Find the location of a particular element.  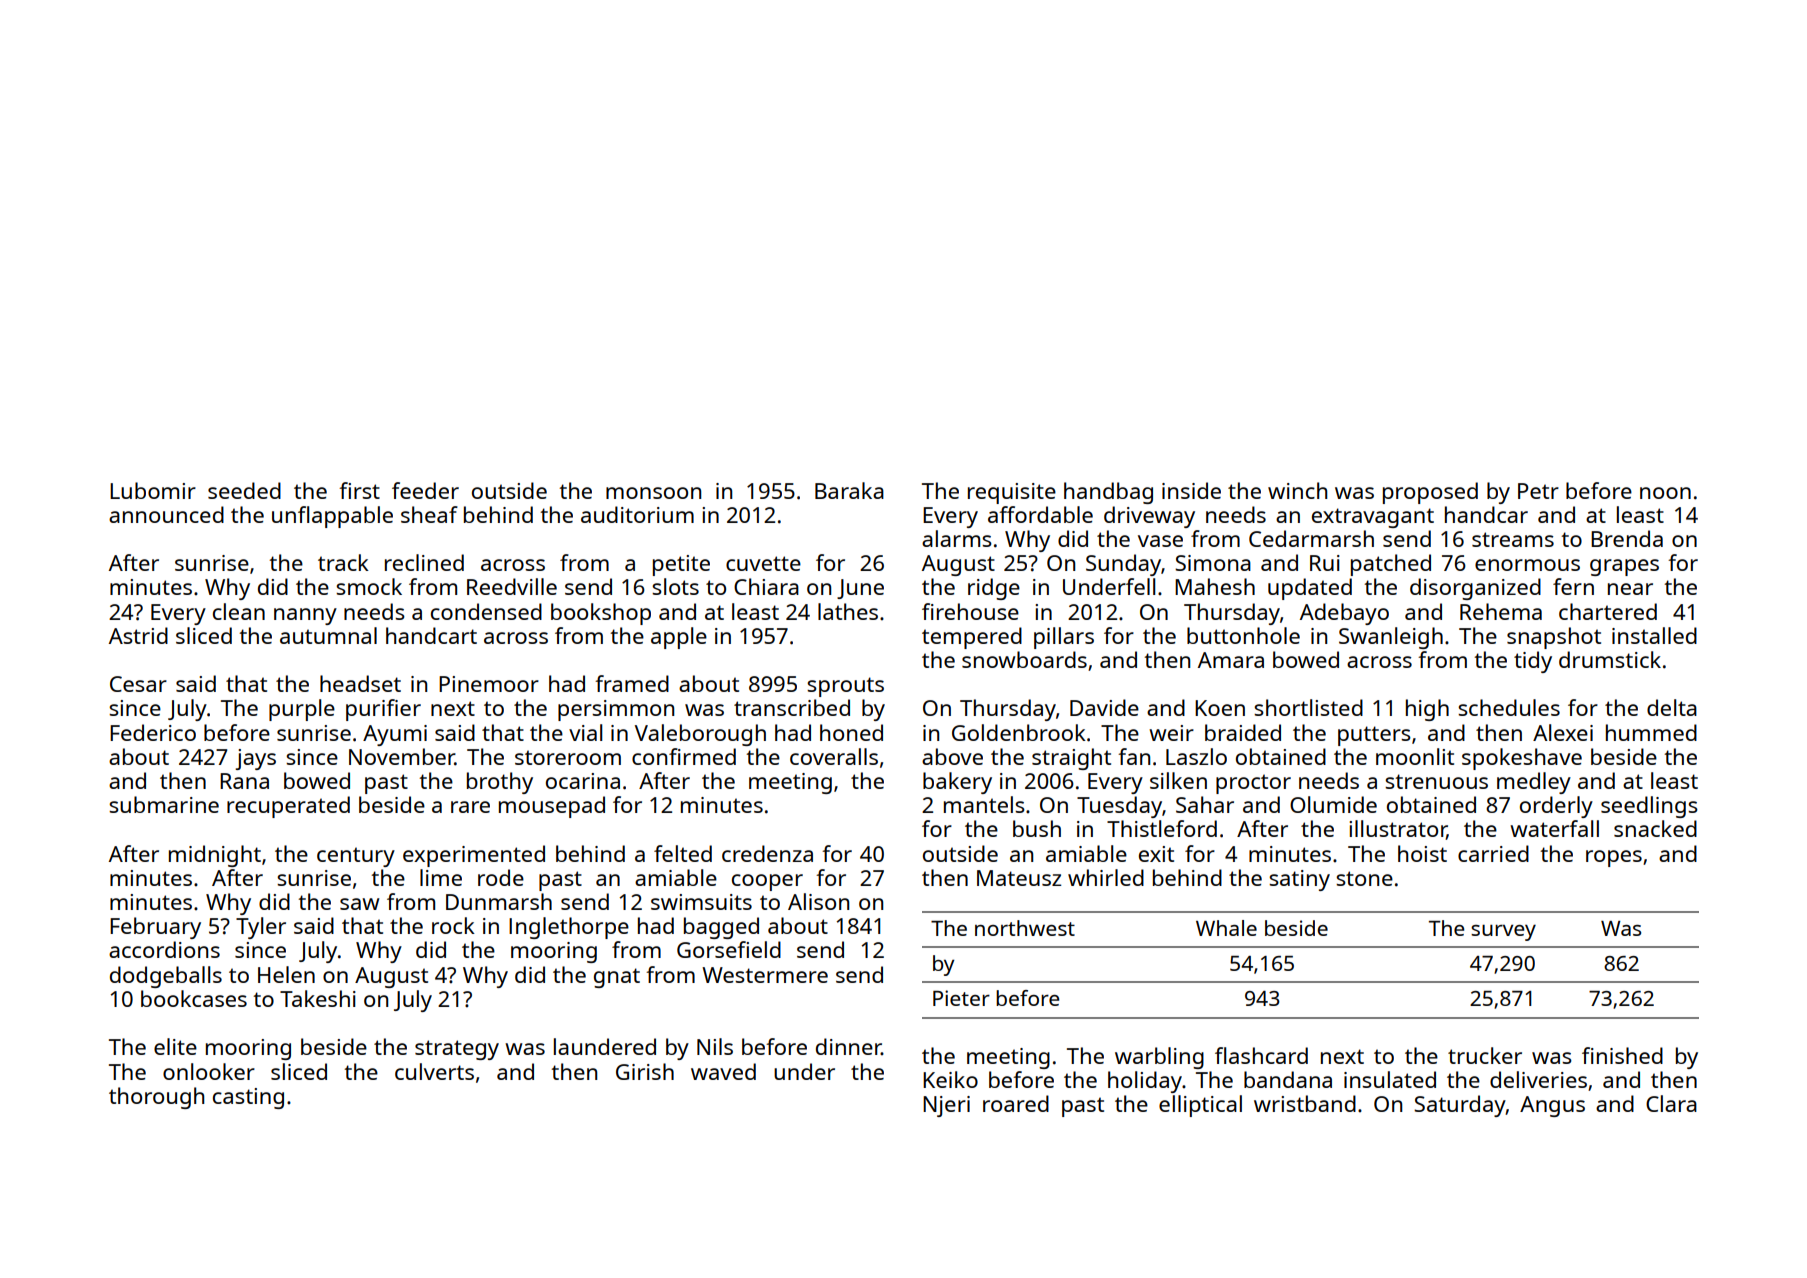

above is located at coordinates (952, 756).
